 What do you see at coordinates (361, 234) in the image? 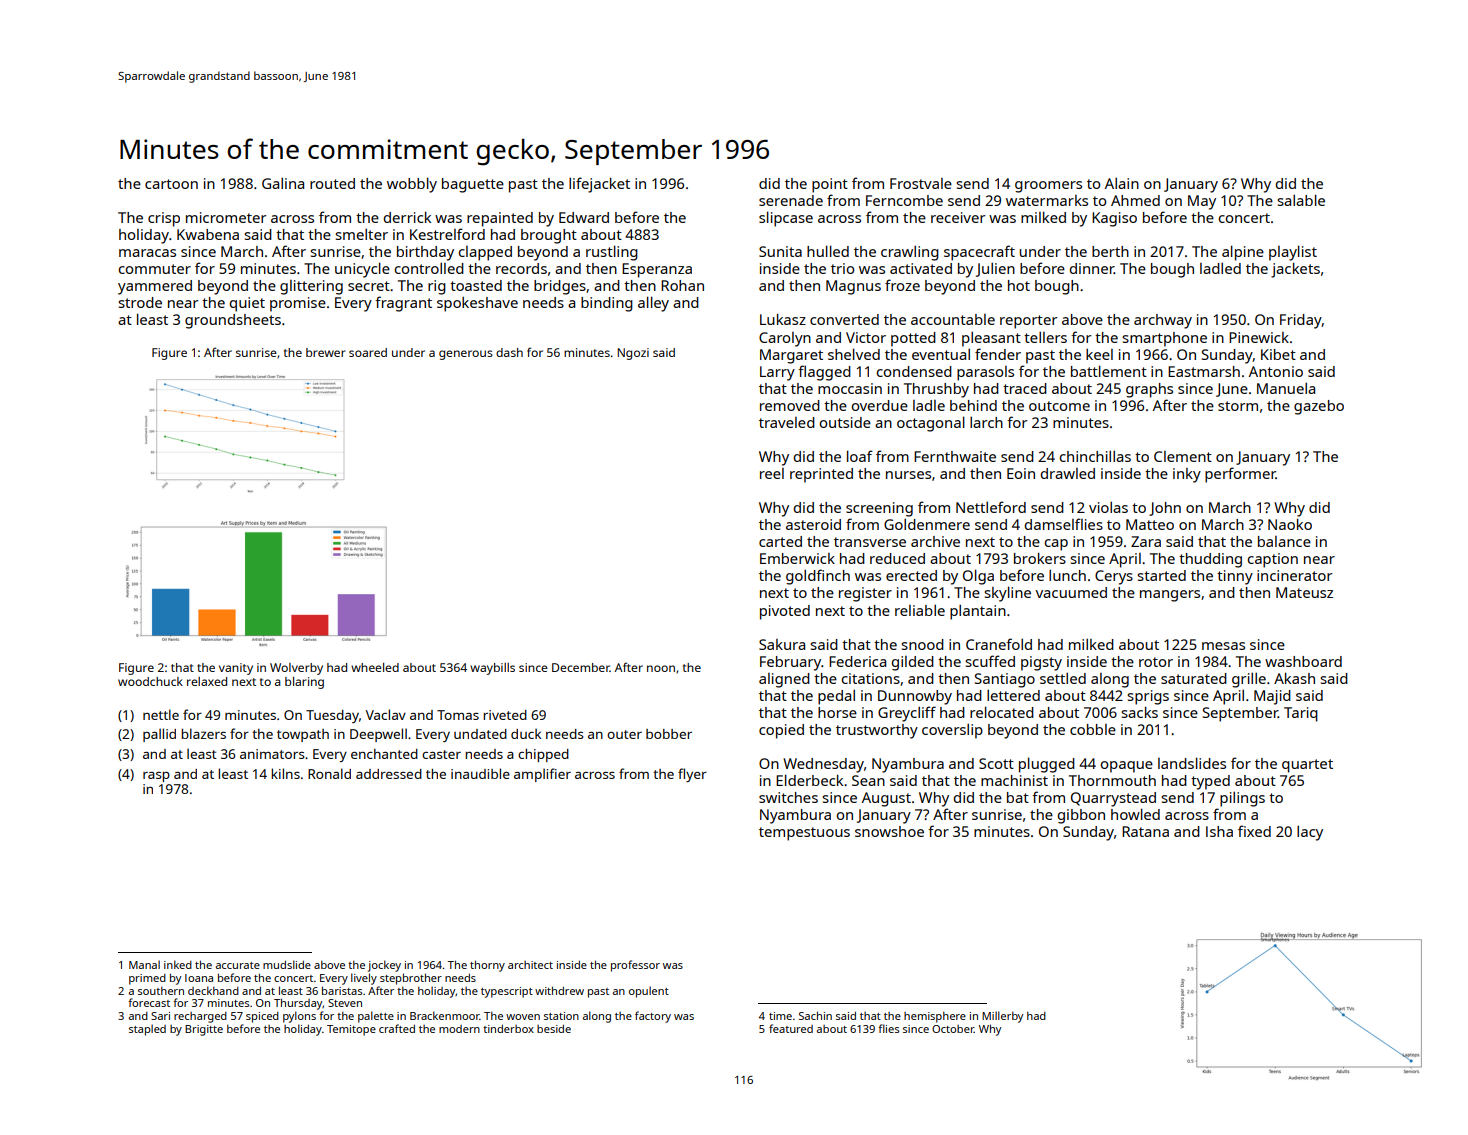
I see `smelter` at bounding box center [361, 234].
